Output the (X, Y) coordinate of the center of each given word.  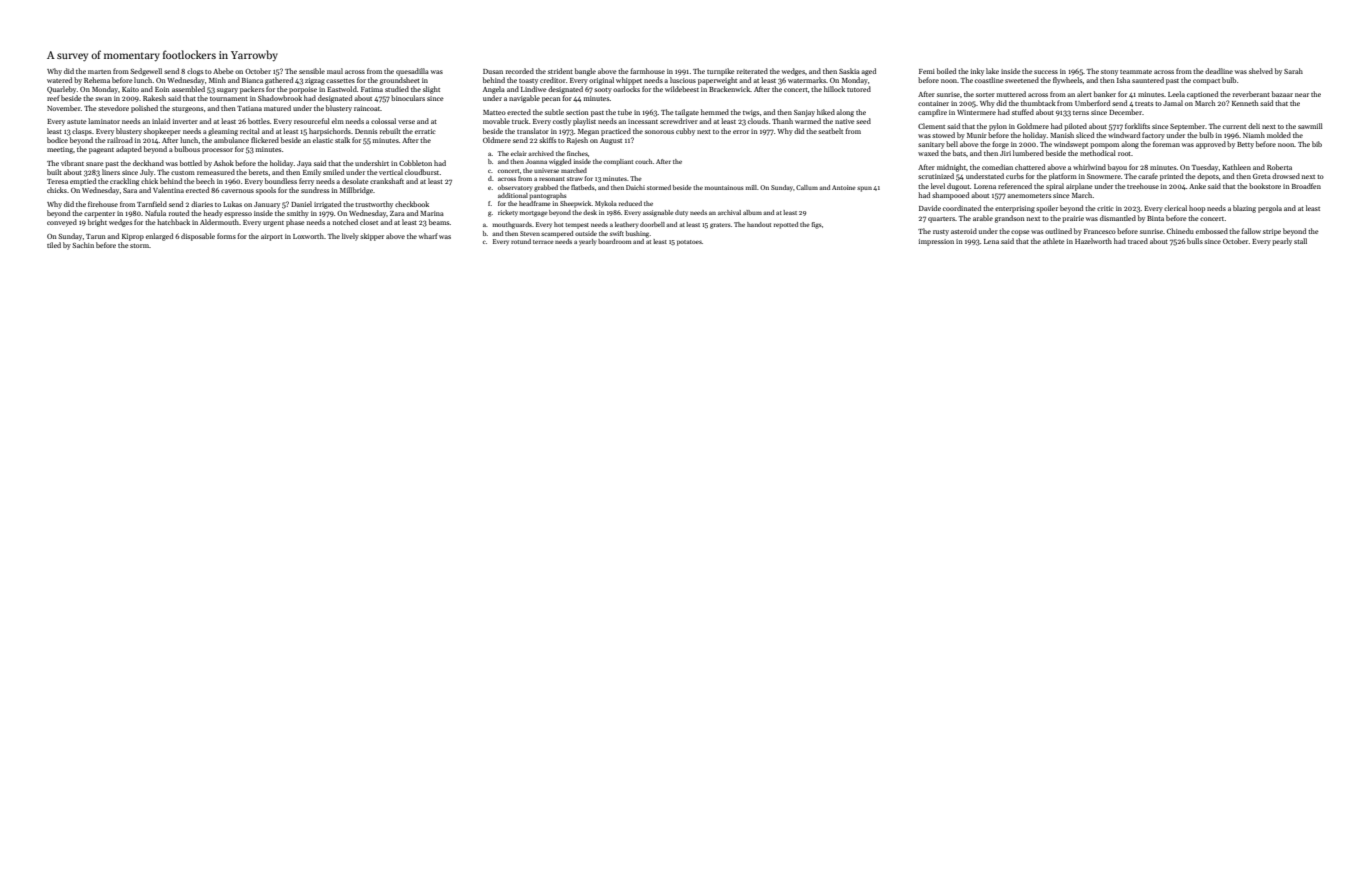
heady (213, 214)
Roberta (1279, 167)
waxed (928, 153)
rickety (508, 213)
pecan (551, 100)
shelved (1261, 71)
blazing (1244, 209)
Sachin (83, 245)
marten (99, 72)
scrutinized (936, 176)
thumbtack (1038, 103)
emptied (83, 182)
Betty (1245, 145)
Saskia (849, 71)
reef (53, 98)
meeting (60, 150)
